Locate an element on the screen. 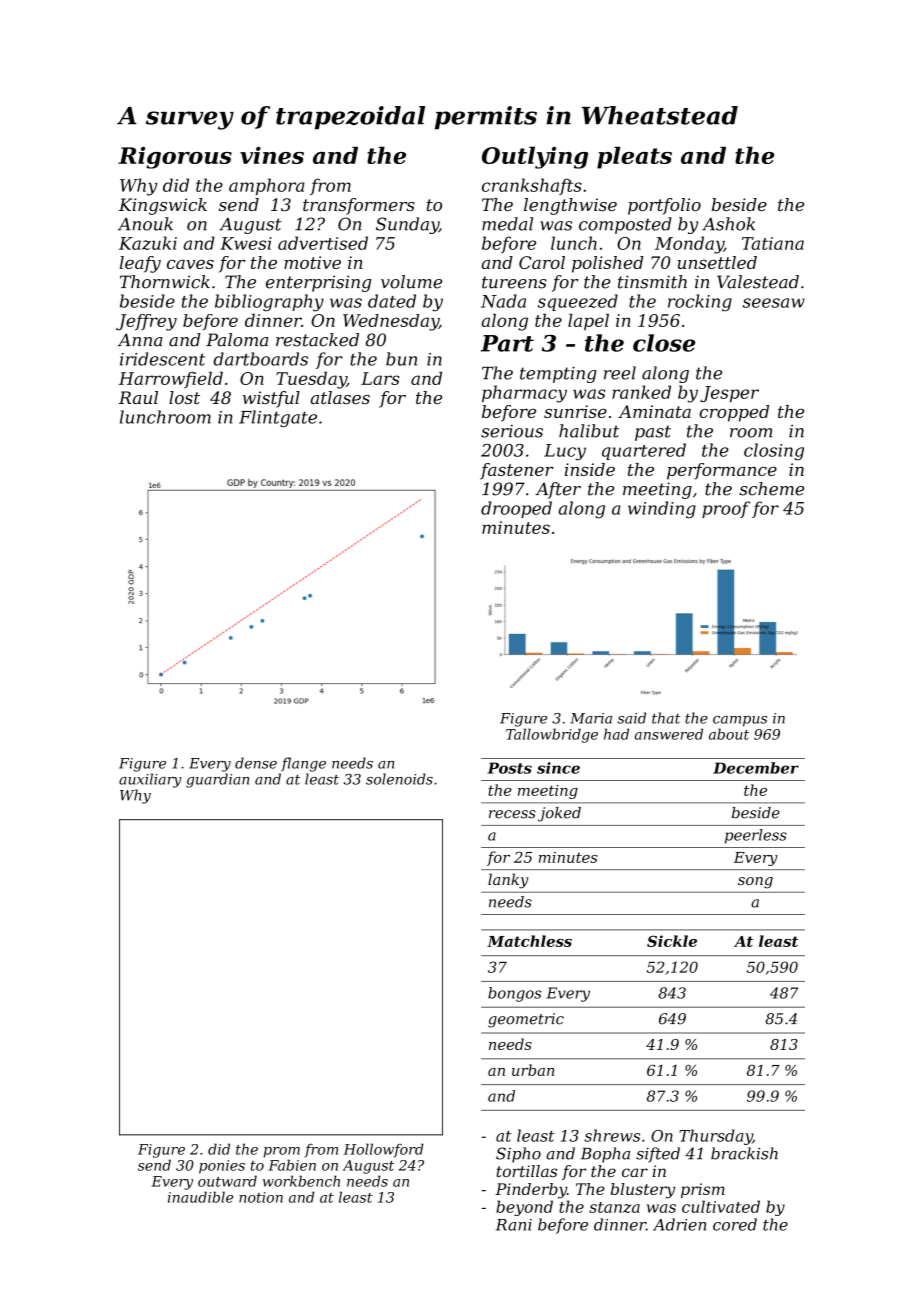 The width and height of the screenshot is (924, 1308). dense is located at coordinates (256, 763).
